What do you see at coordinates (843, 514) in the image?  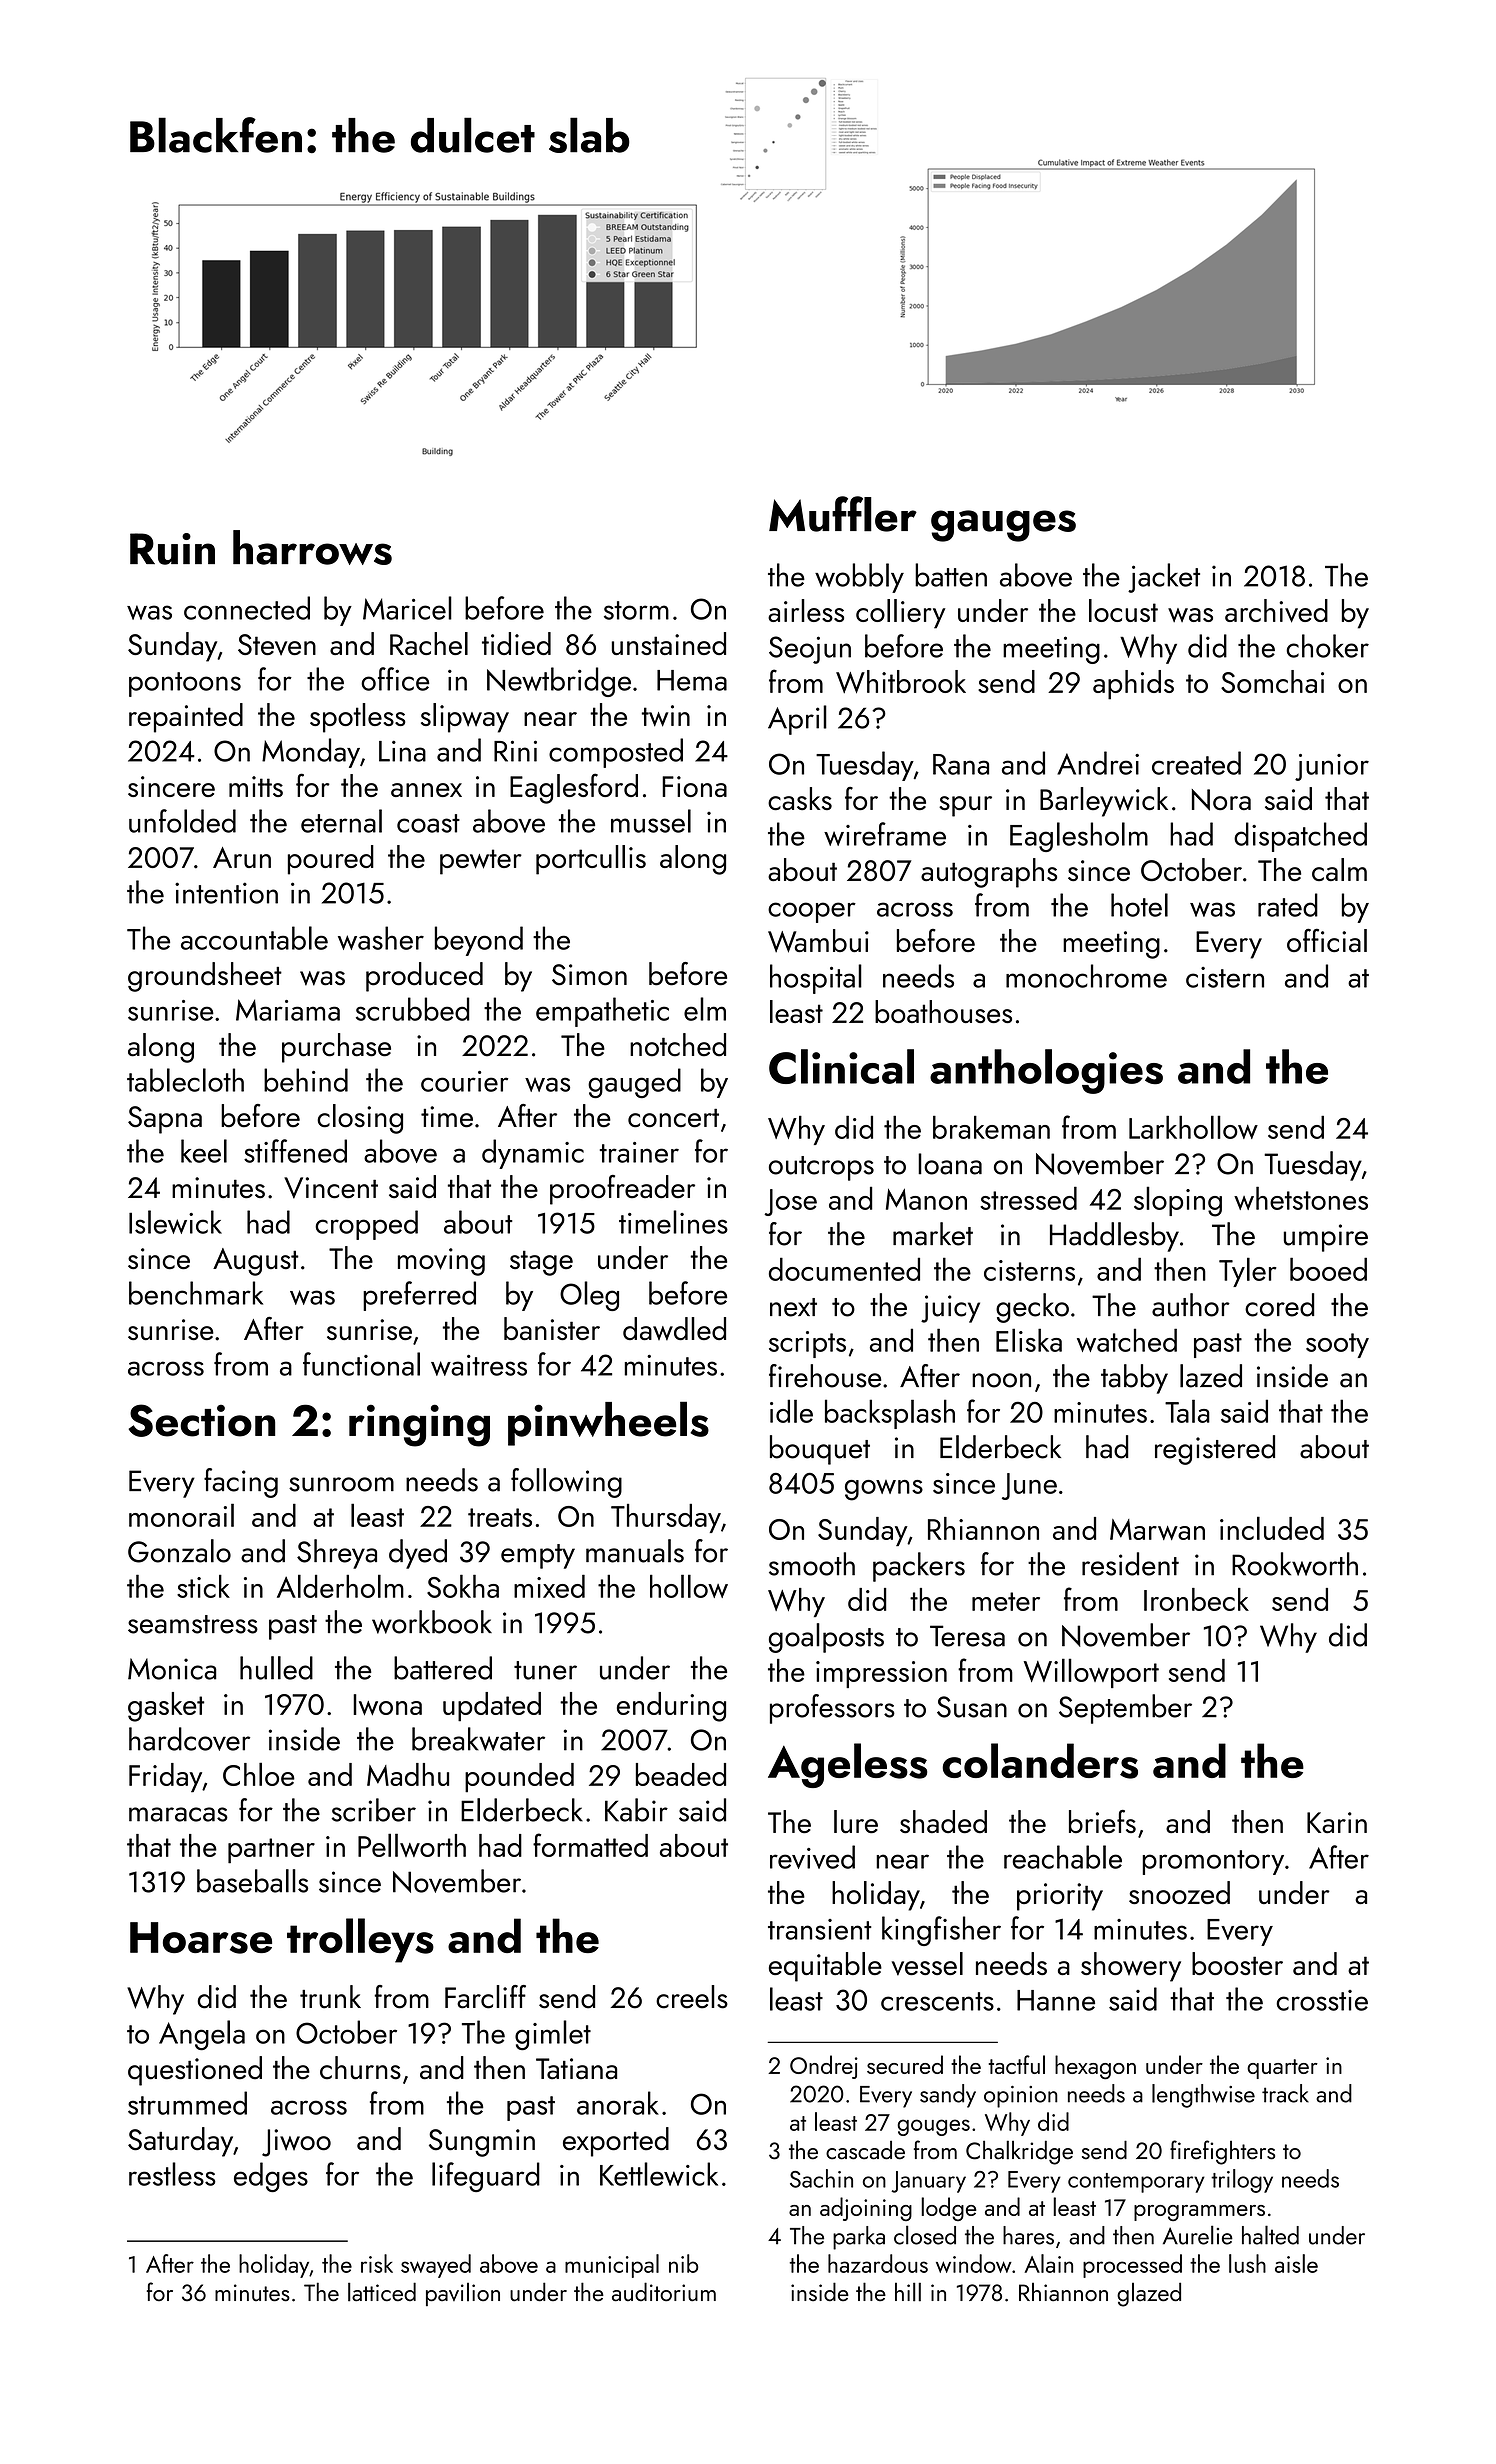 I see `Muffler` at bounding box center [843, 514].
